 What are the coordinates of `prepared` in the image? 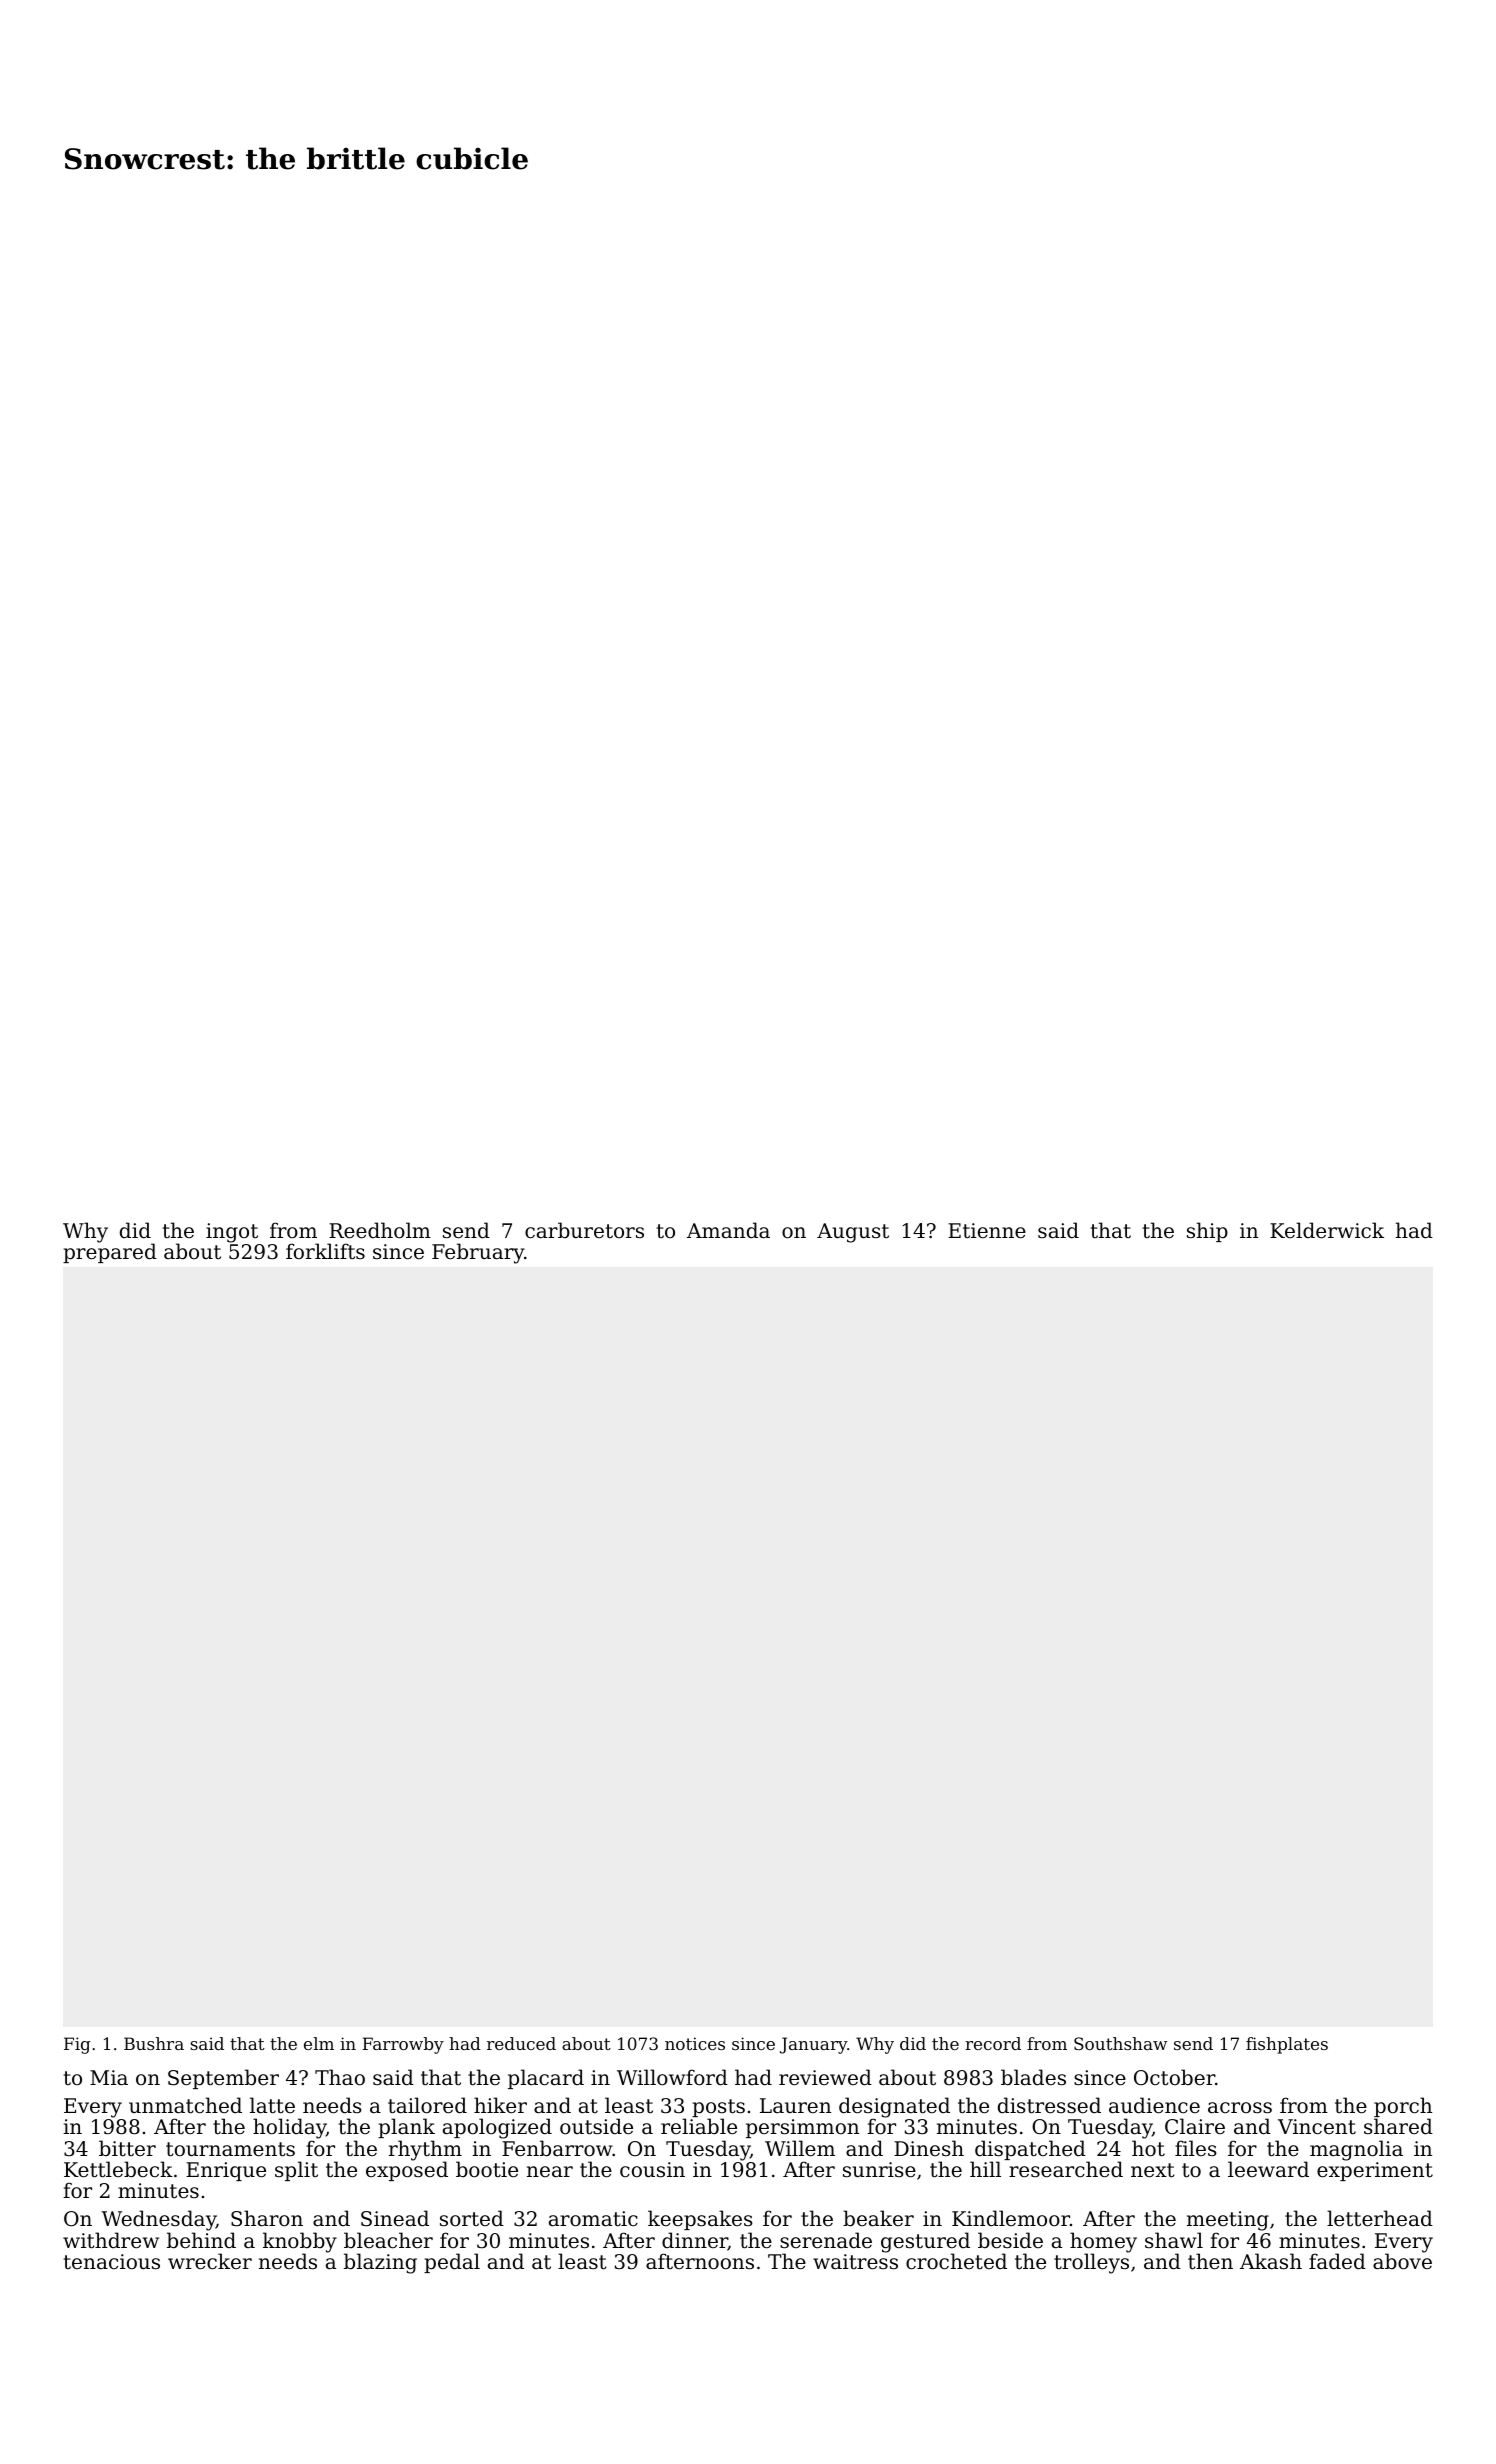 It's located at (110, 1253).
